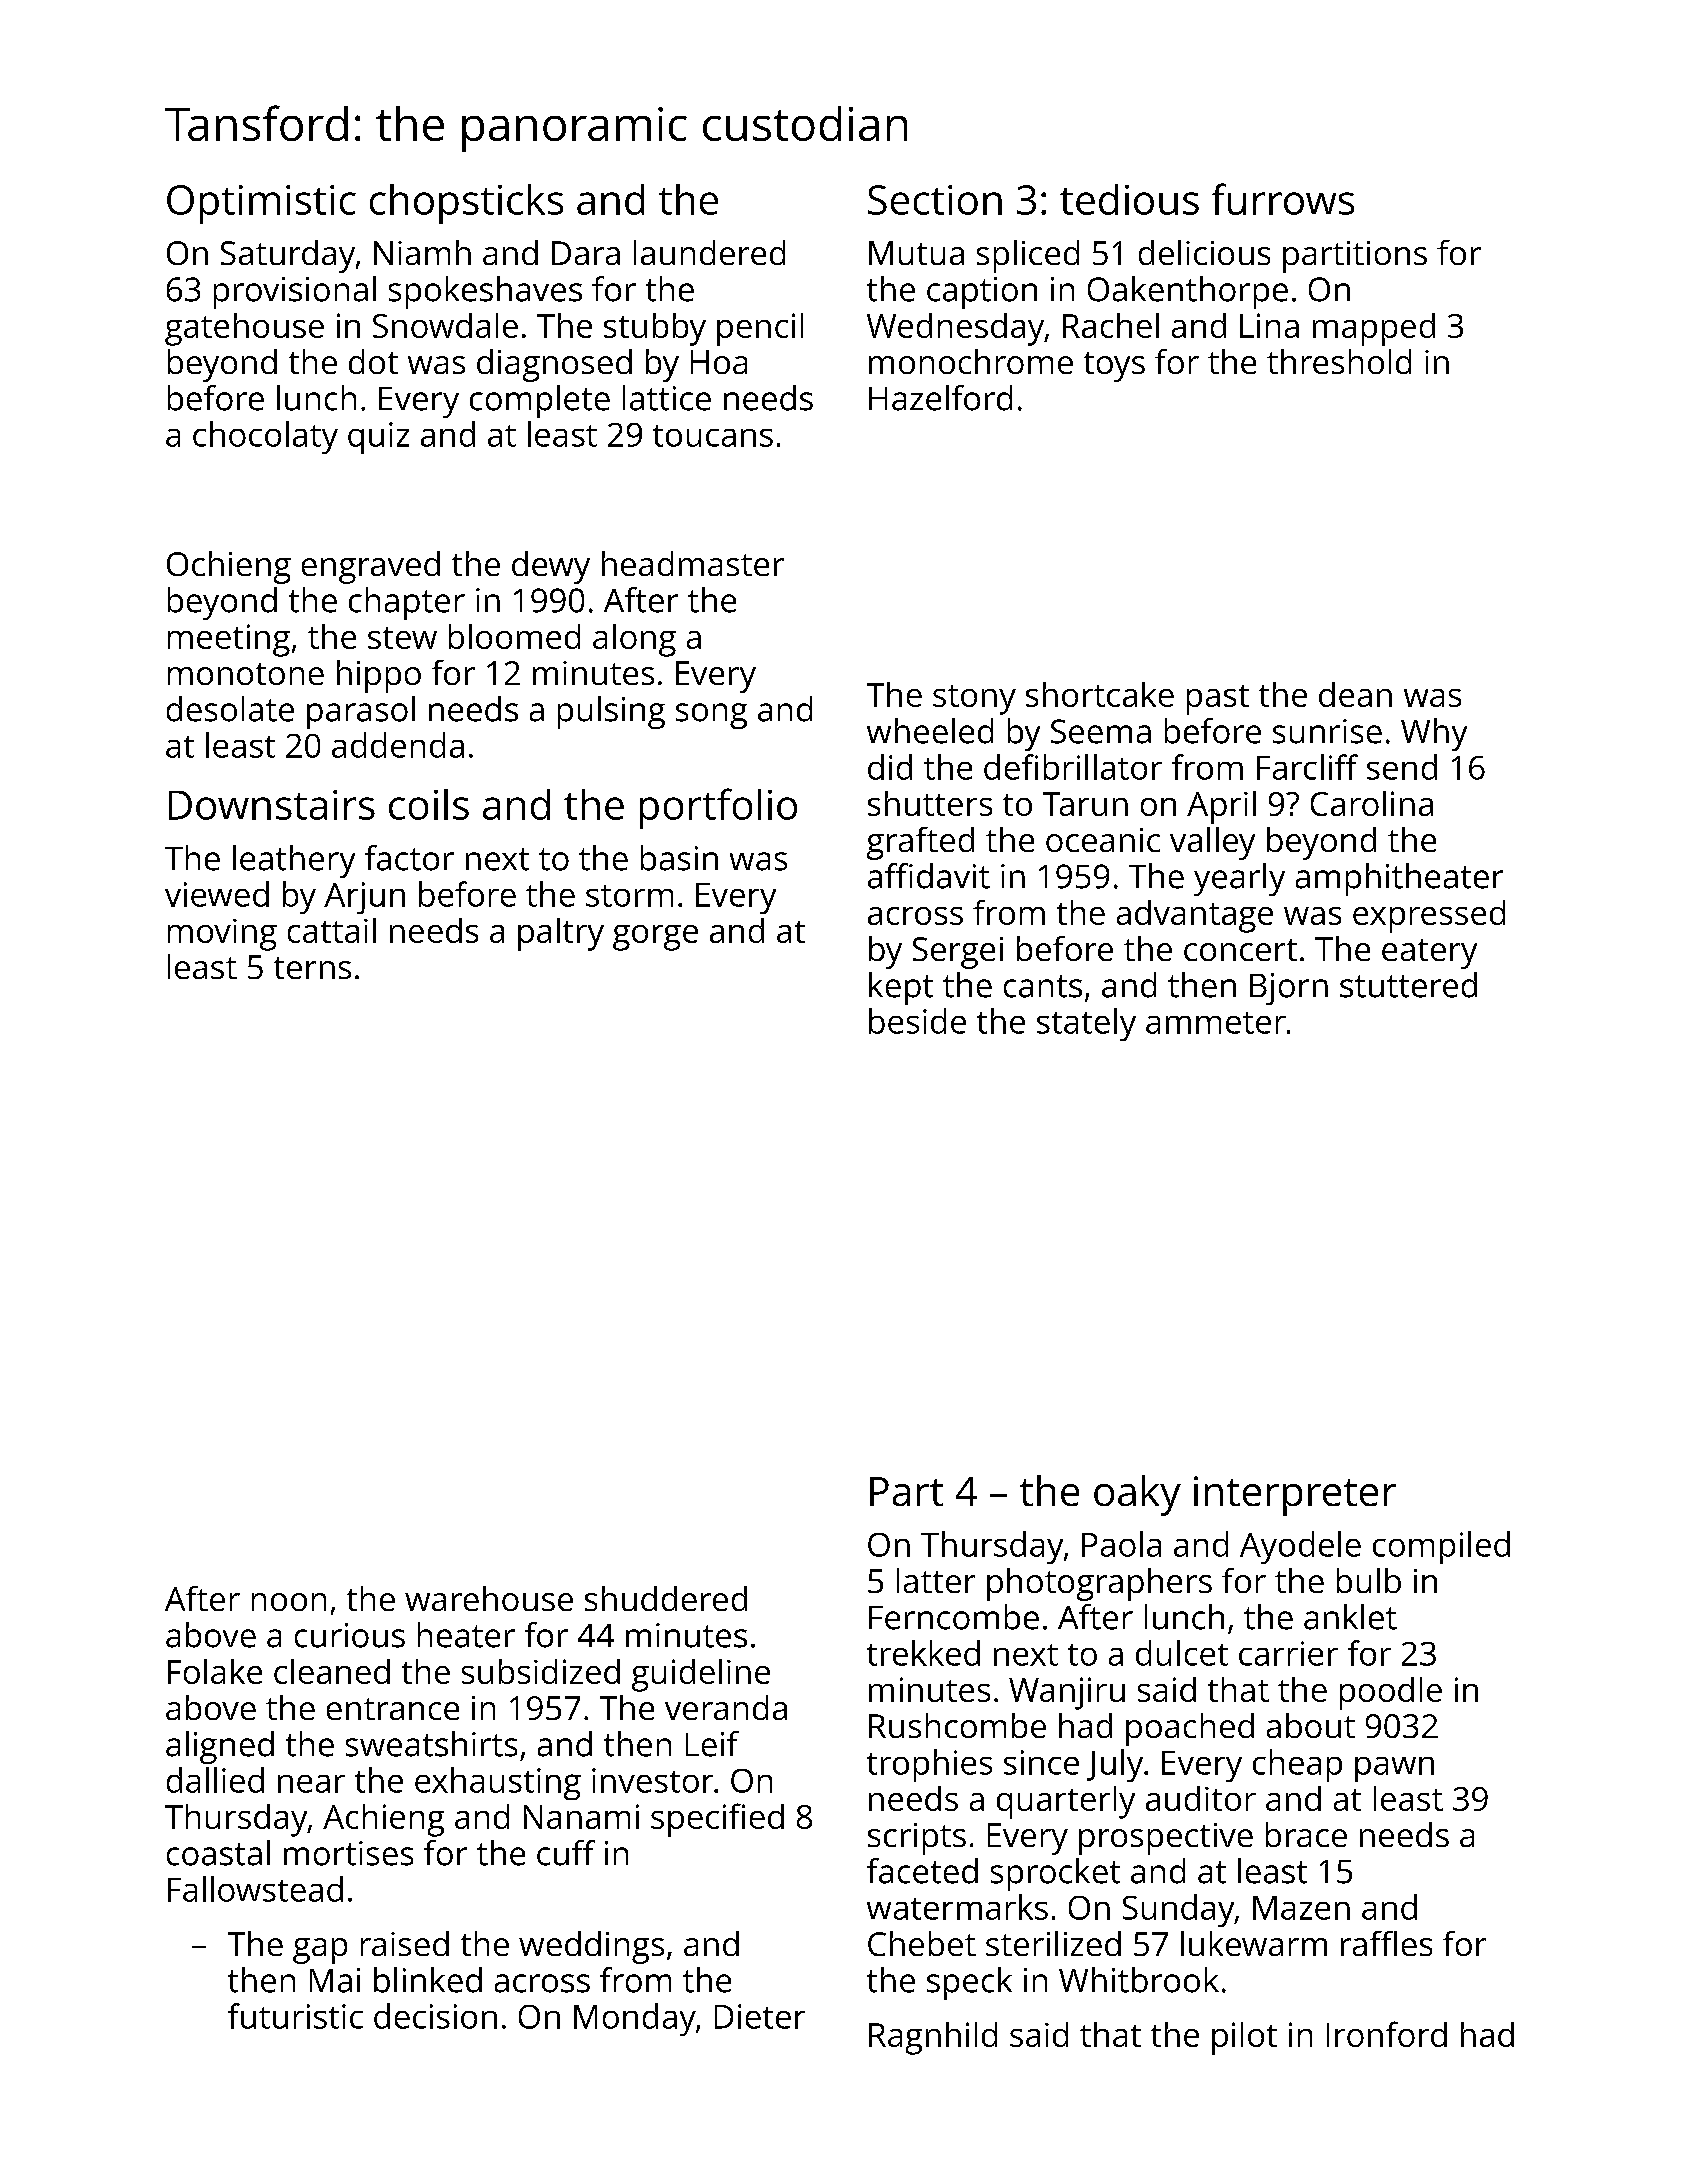 The image size is (1683, 2178). I want to click on cuff, so click(566, 1853).
